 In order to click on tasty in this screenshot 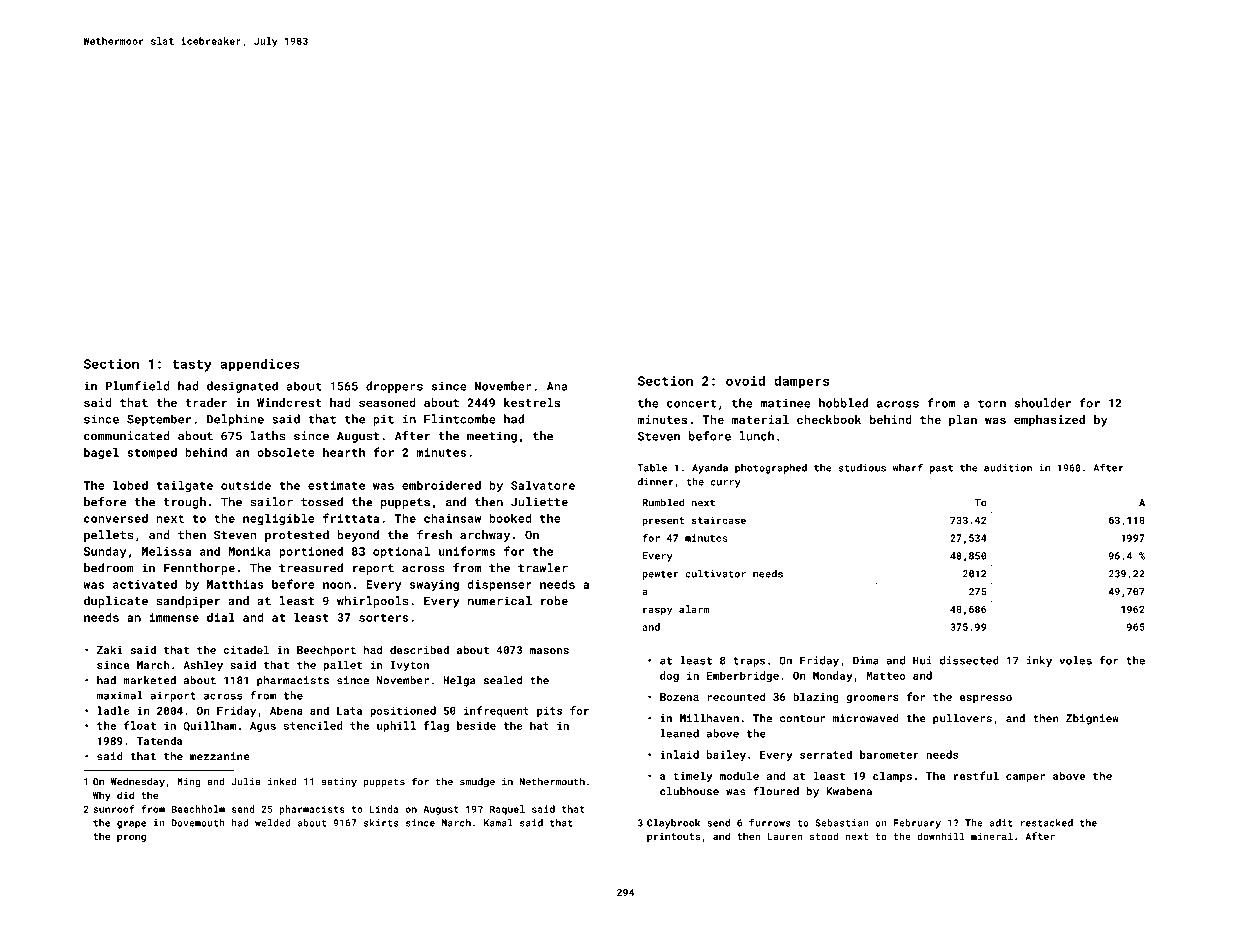, I will do `click(192, 366)`.
